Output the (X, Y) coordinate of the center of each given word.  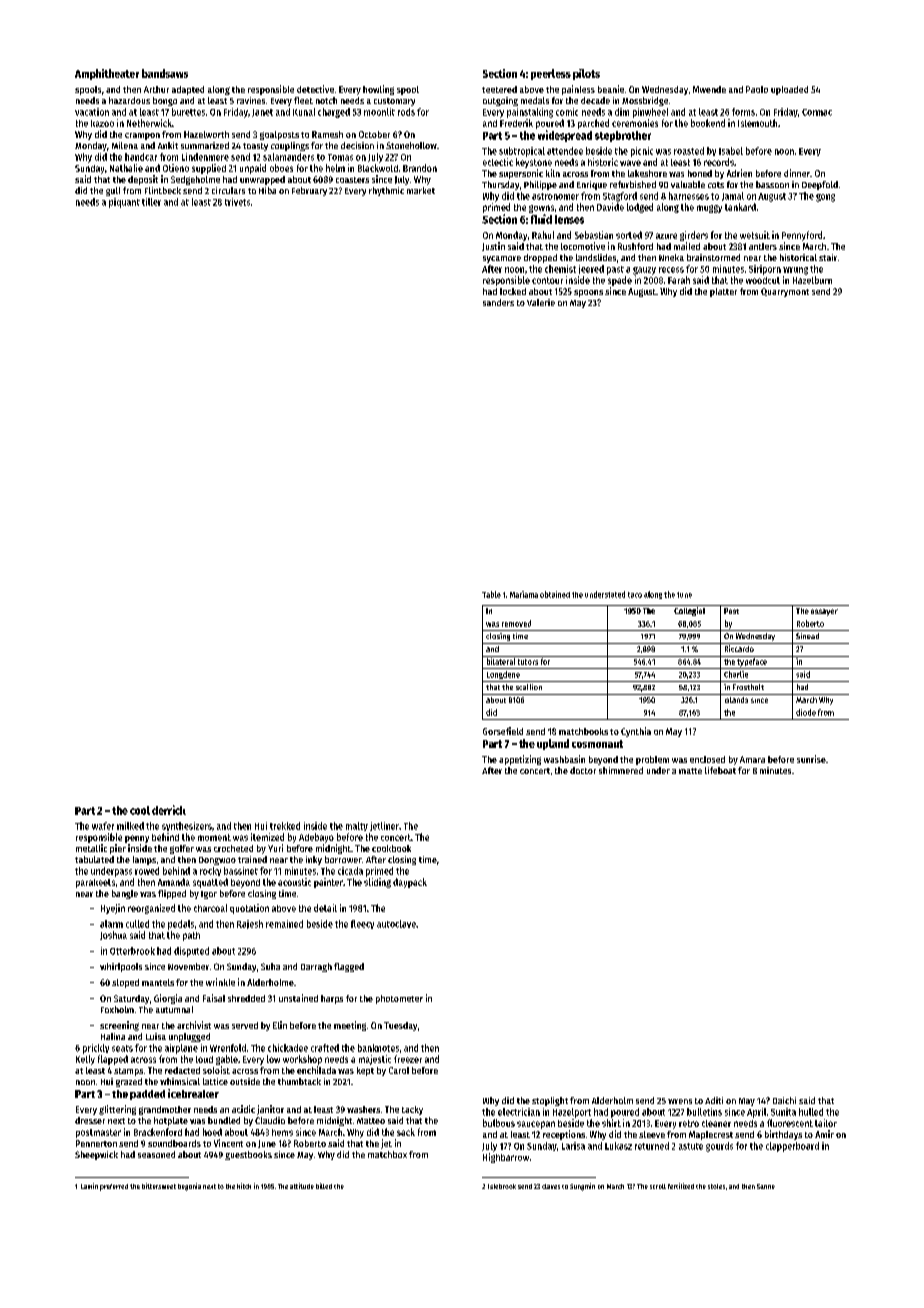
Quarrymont (785, 292)
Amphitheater (107, 74)
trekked (285, 826)
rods (406, 112)
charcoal (210, 908)
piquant (124, 203)
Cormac (817, 112)
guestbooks (248, 1155)
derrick (169, 810)
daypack (410, 883)
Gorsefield (503, 731)
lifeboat (720, 770)
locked (513, 291)
